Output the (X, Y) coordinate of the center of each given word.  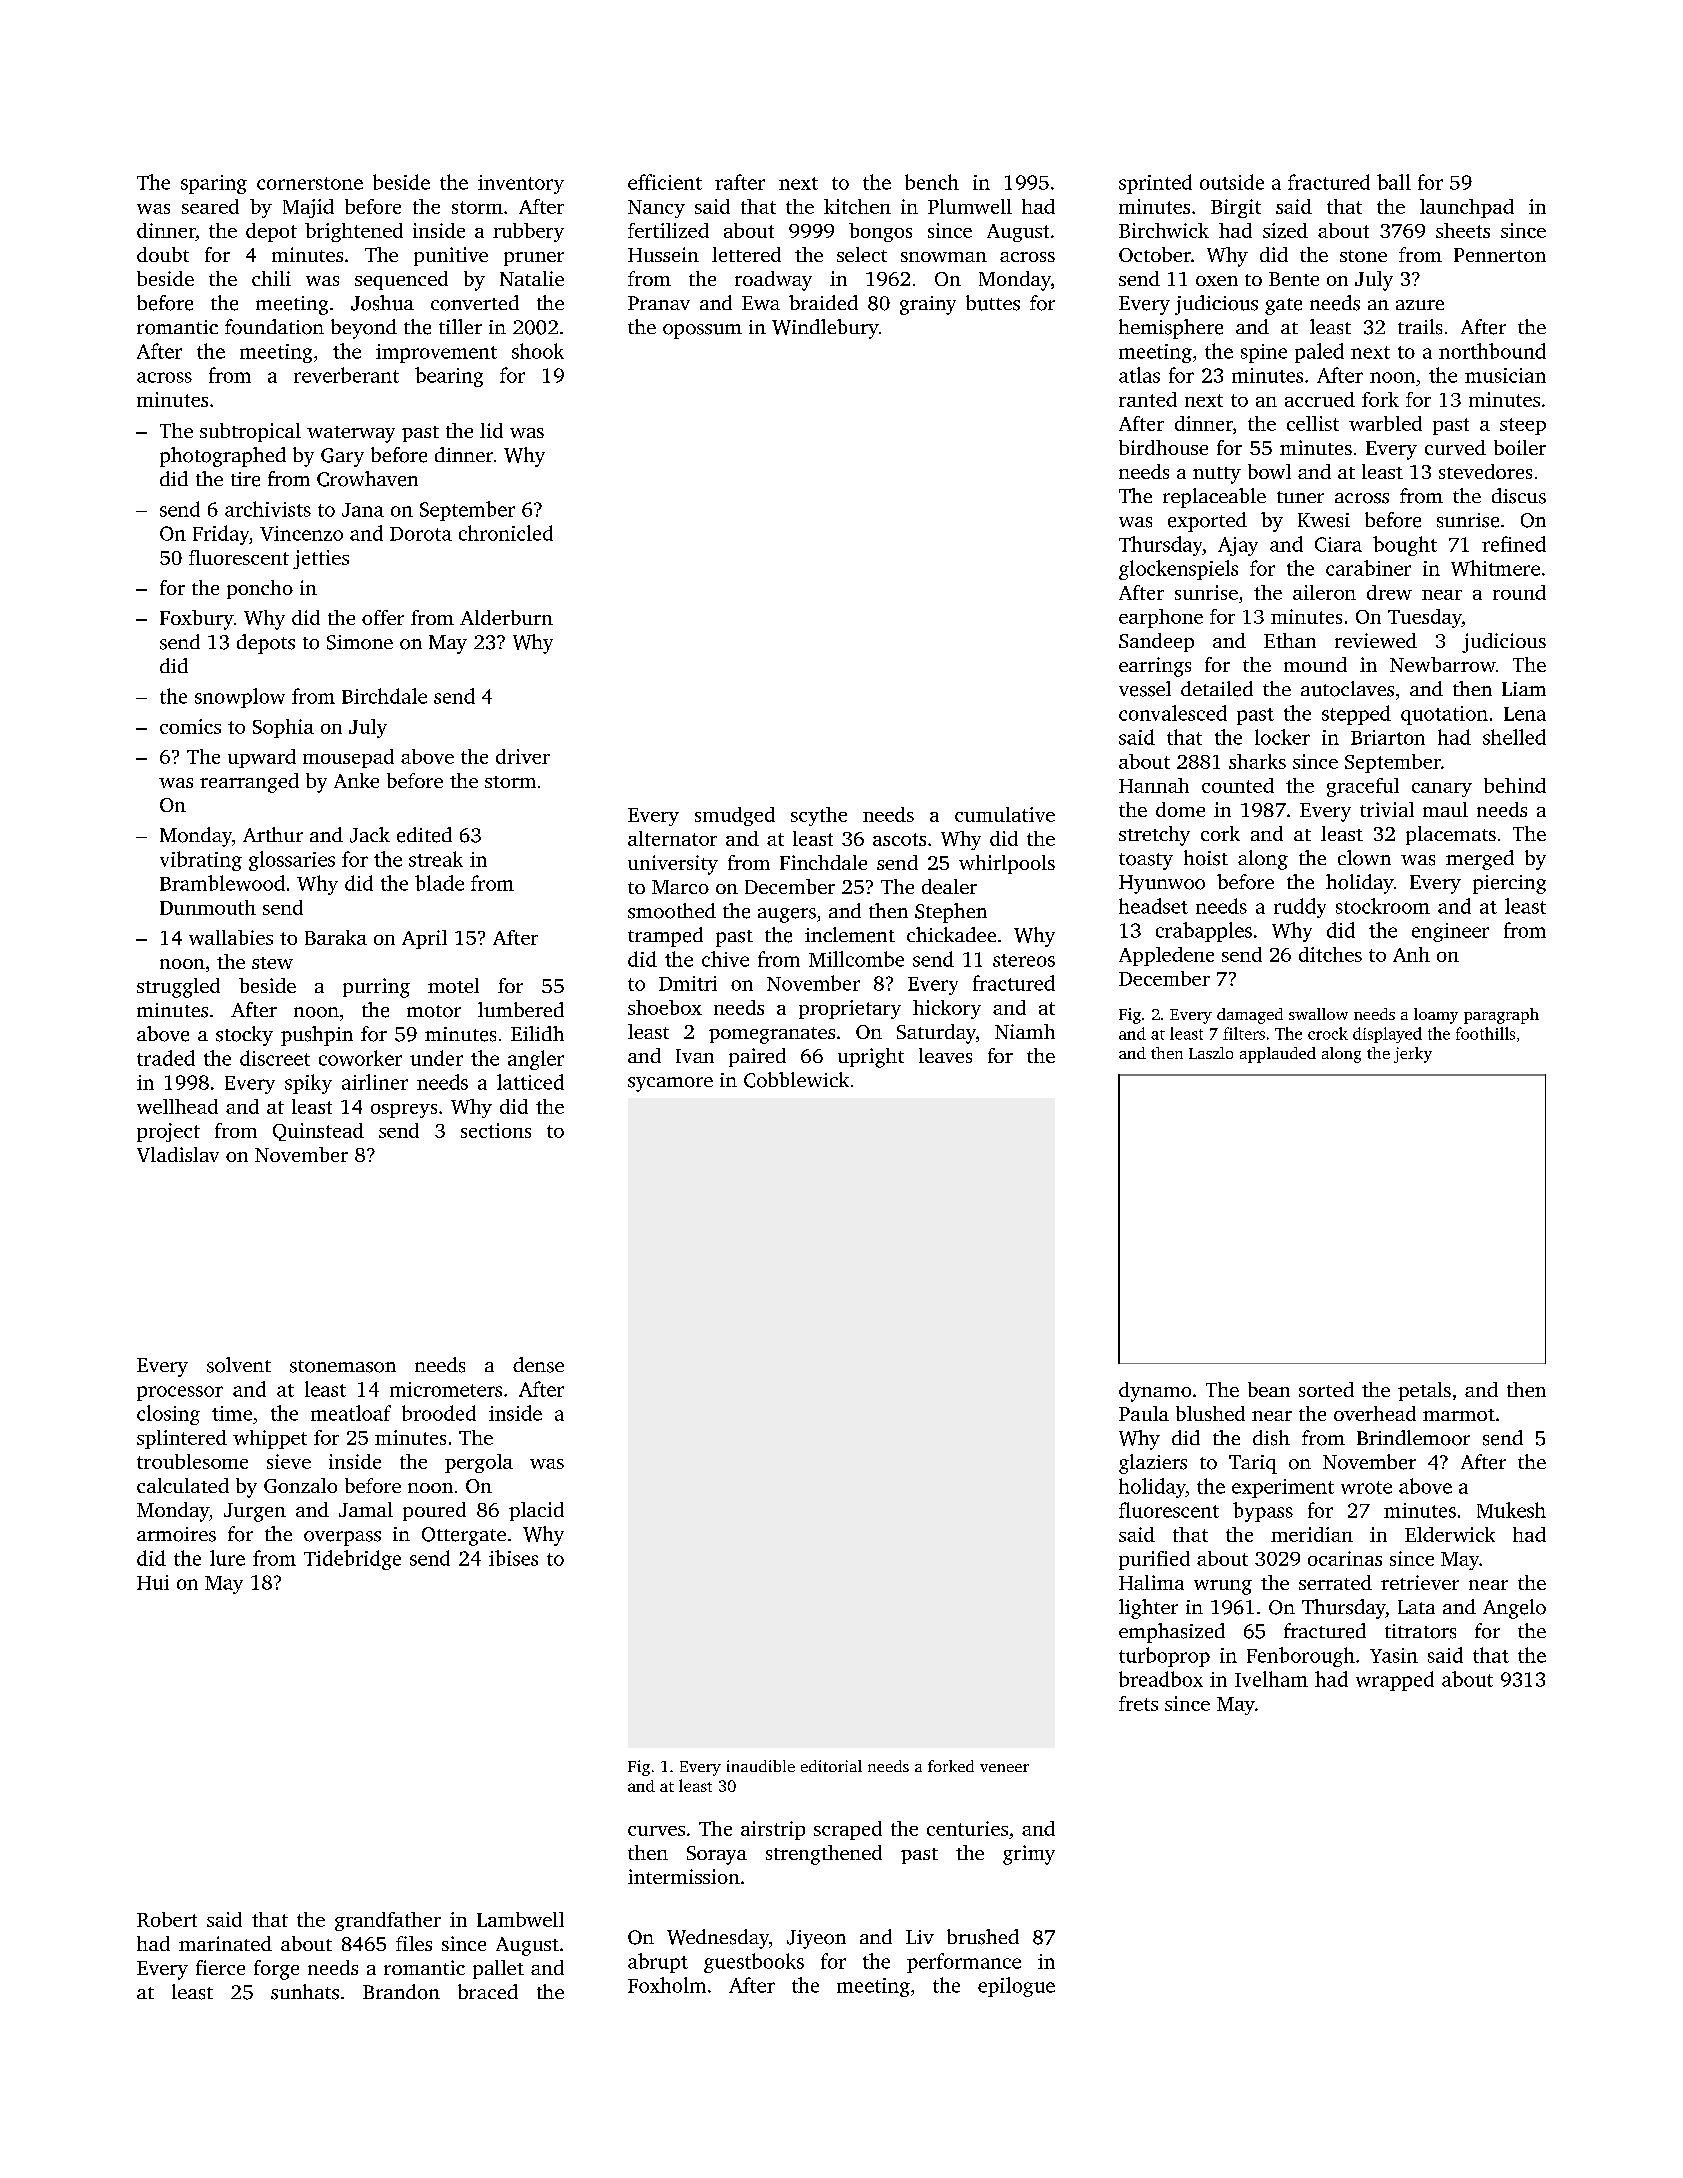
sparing (214, 184)
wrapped (1395, 1681)
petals (1424, 1391)
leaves (945, 1055)
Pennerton (1500, 255)
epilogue (1016, 1987)
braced (488, 1991)
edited (424, 835)
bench (932, 182)
